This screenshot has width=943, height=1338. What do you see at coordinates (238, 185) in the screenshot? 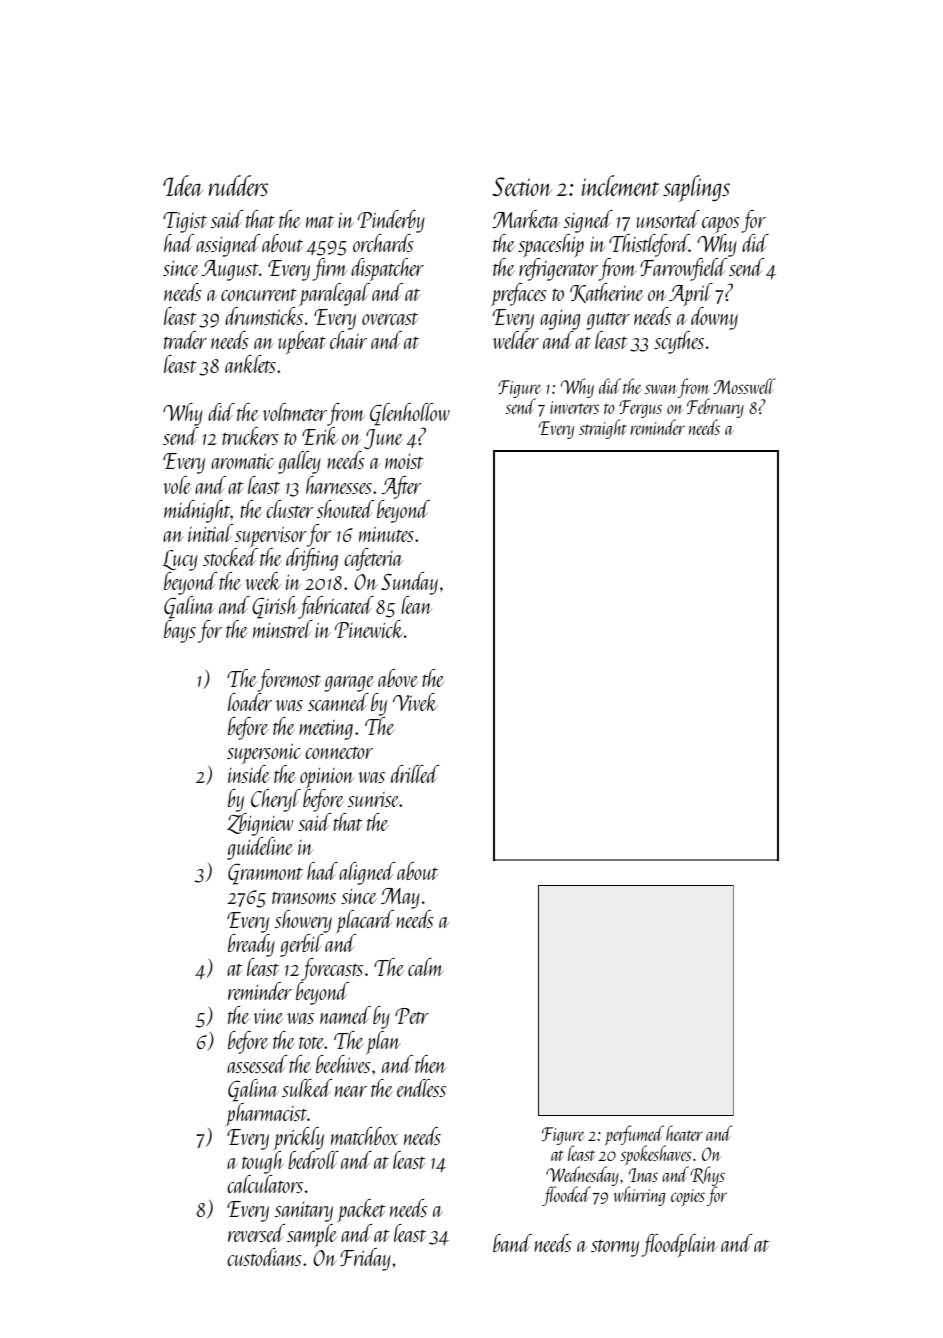
I see `rudders` at bounding box center [238, 185].
